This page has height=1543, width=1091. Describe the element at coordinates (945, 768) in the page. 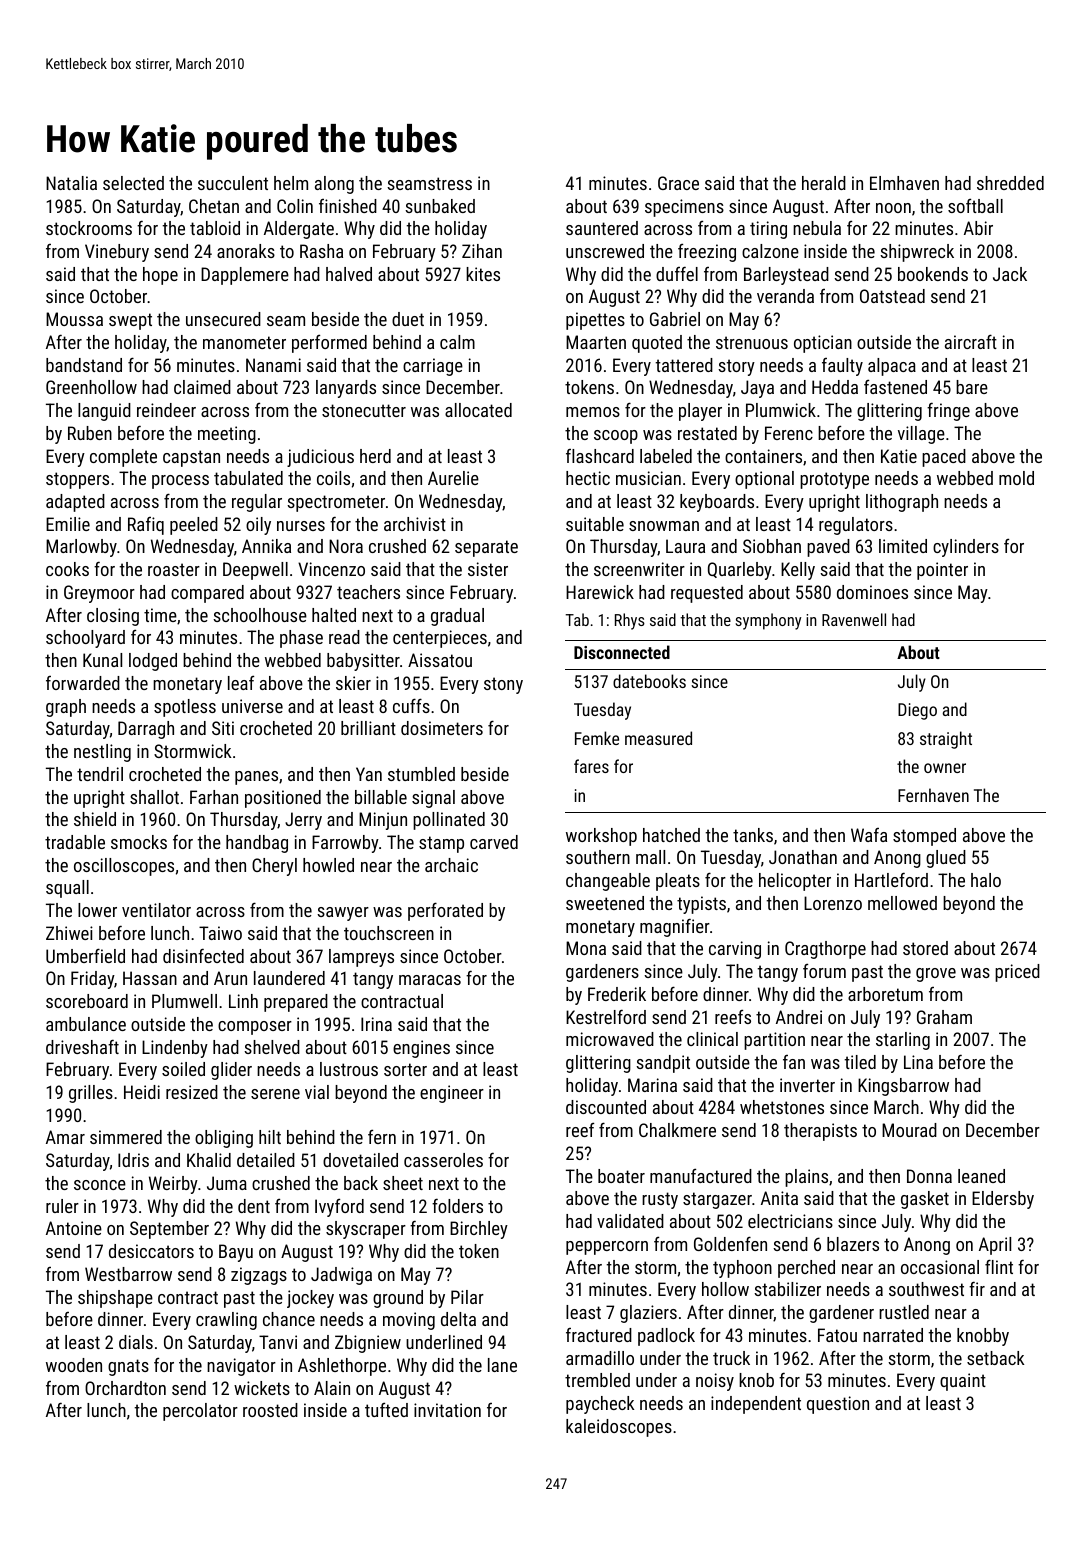

I see `owner` at that location.
